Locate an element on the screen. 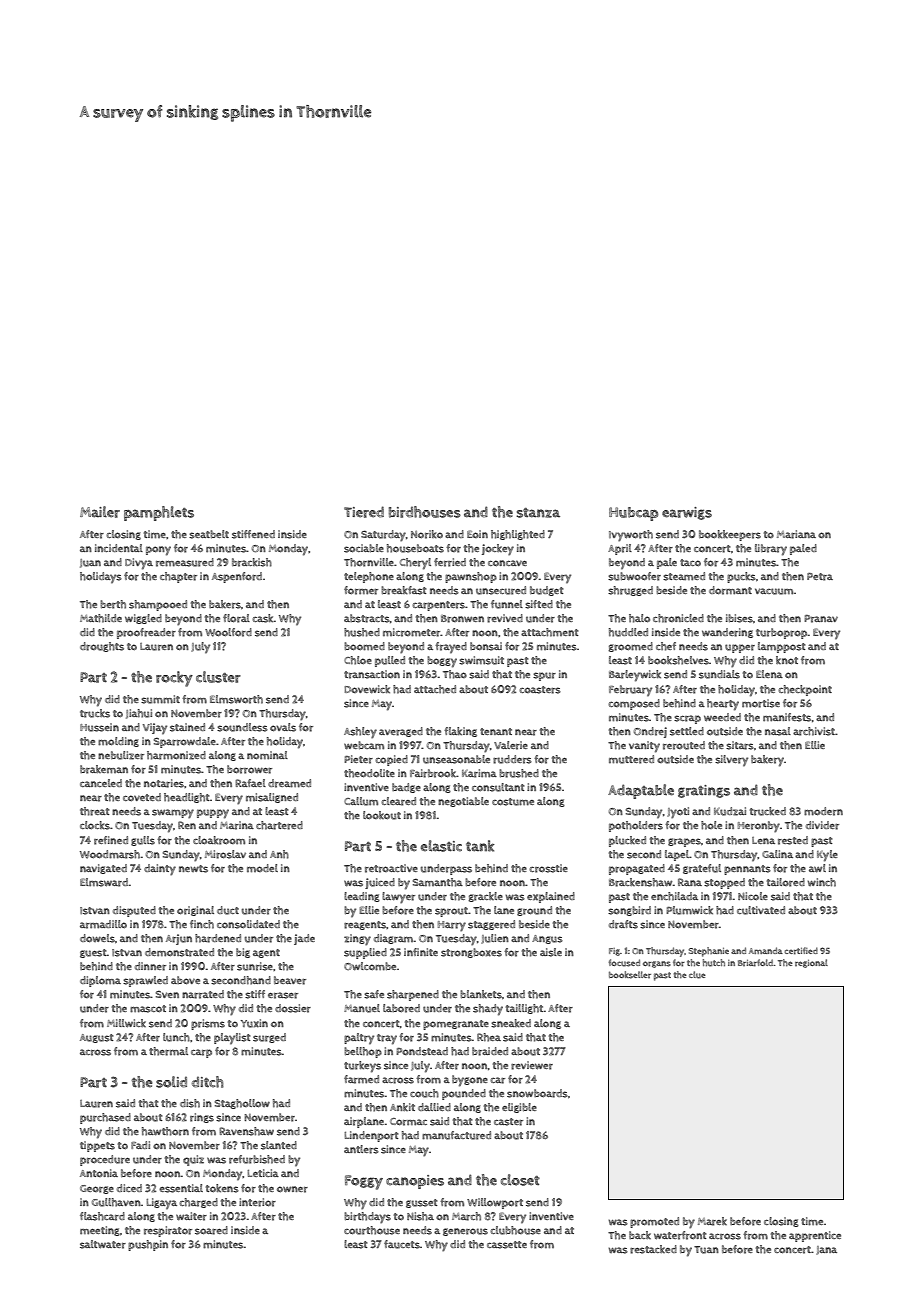  trucks is located at coordinates (95, 713).
